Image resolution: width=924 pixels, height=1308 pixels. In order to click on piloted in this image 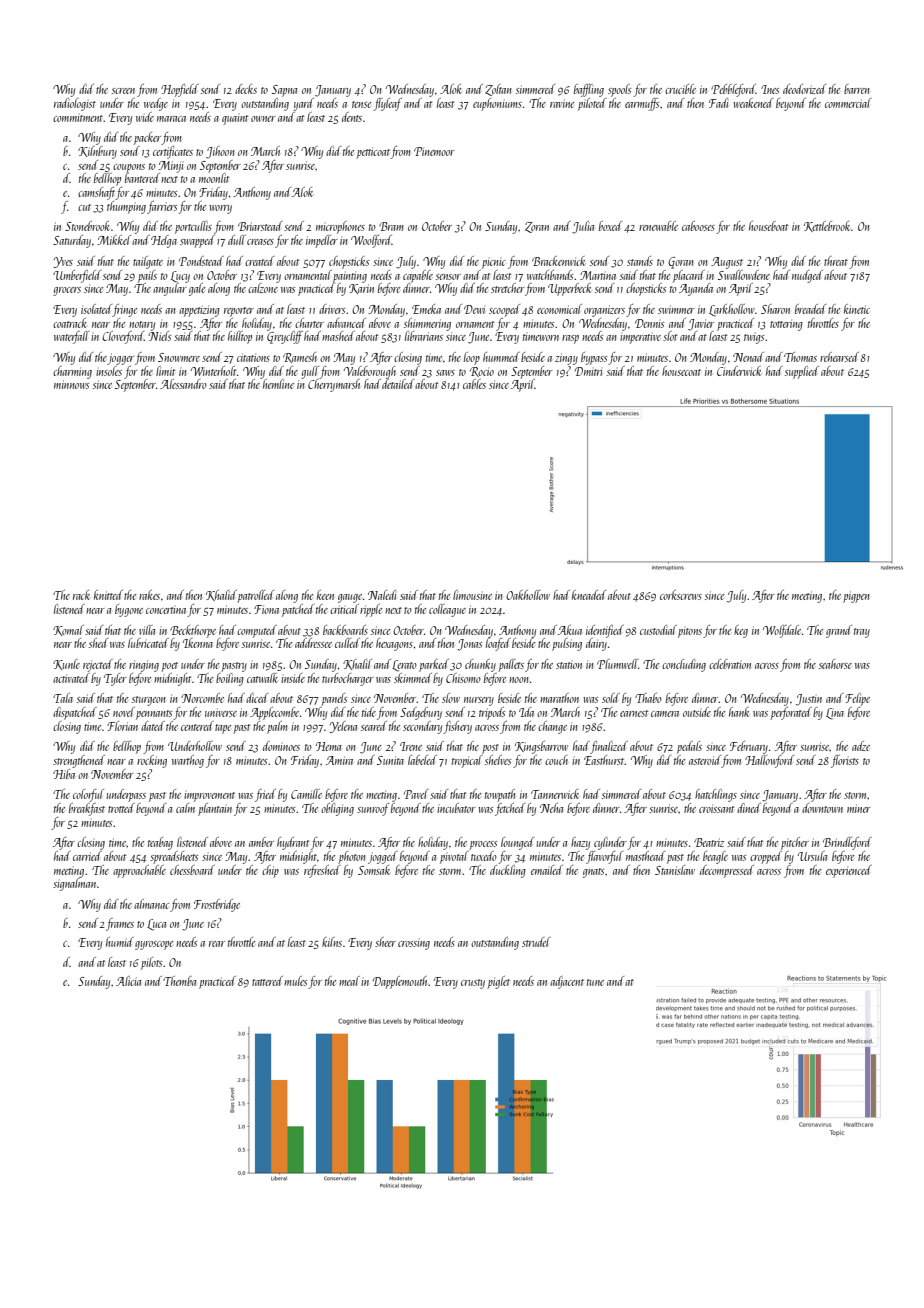, I will do `click(592, 104)`.
